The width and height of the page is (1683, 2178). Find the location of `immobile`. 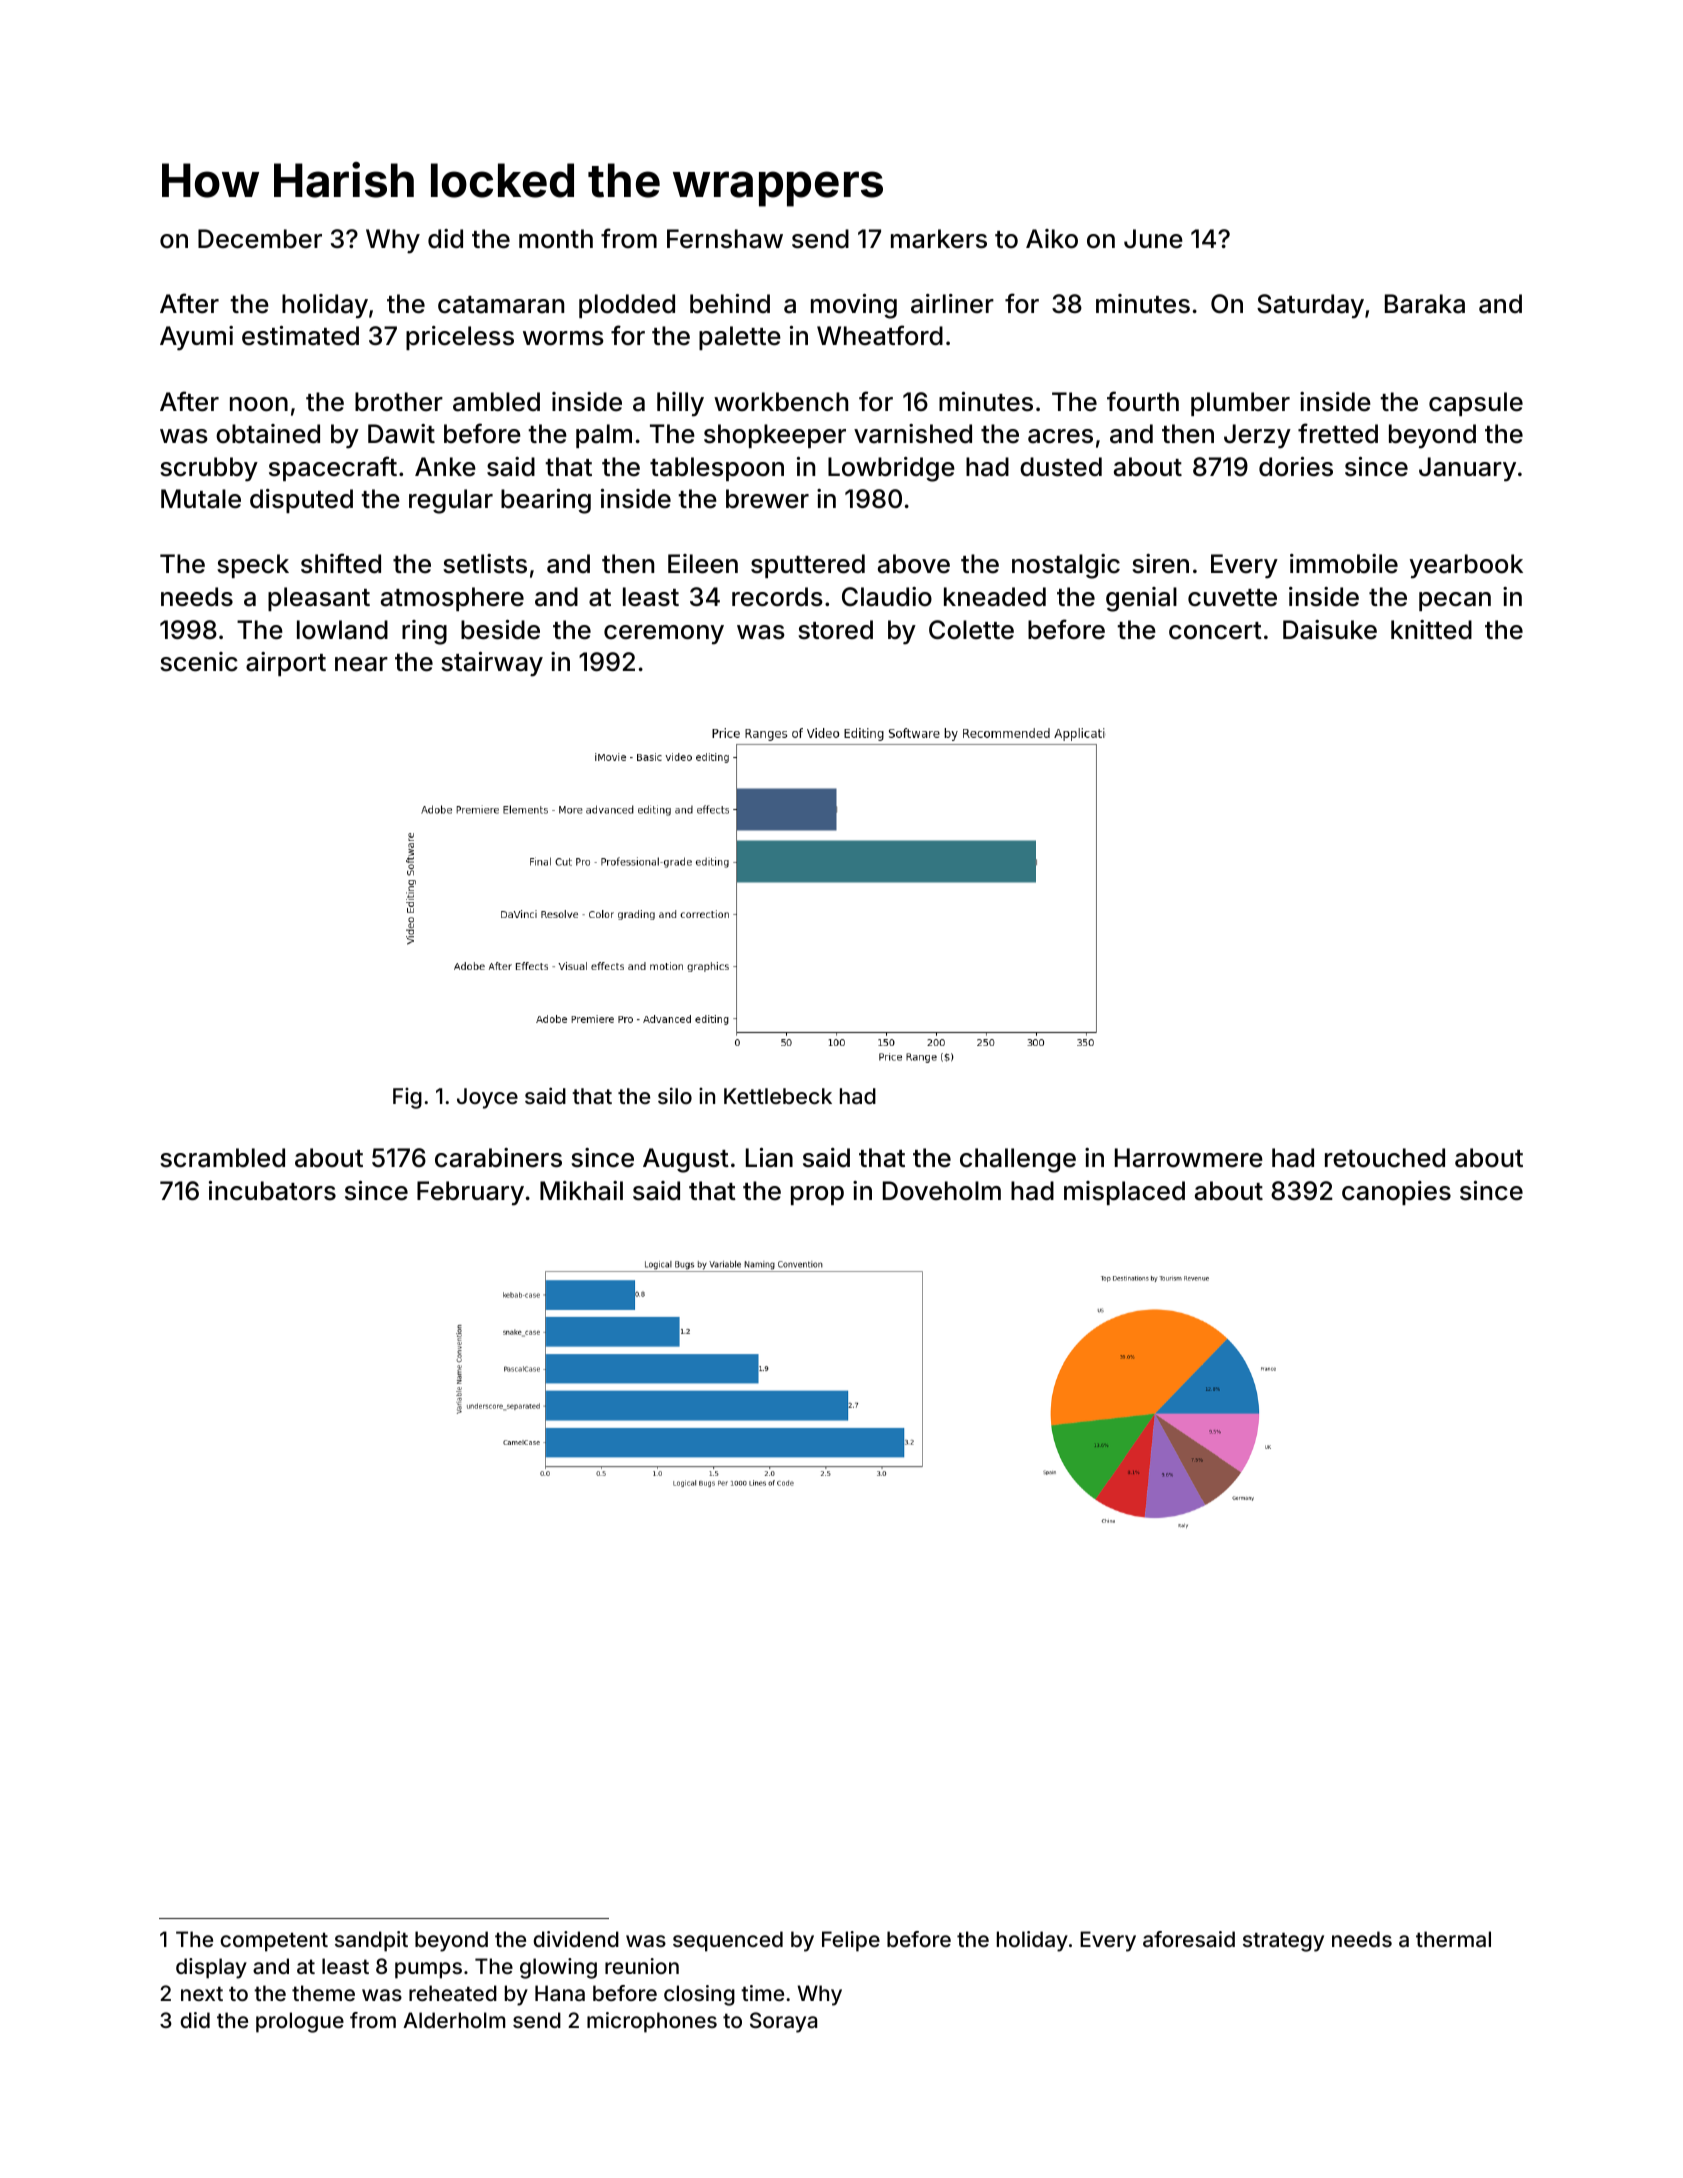

immobile is located at coordinates (1344, 564).
